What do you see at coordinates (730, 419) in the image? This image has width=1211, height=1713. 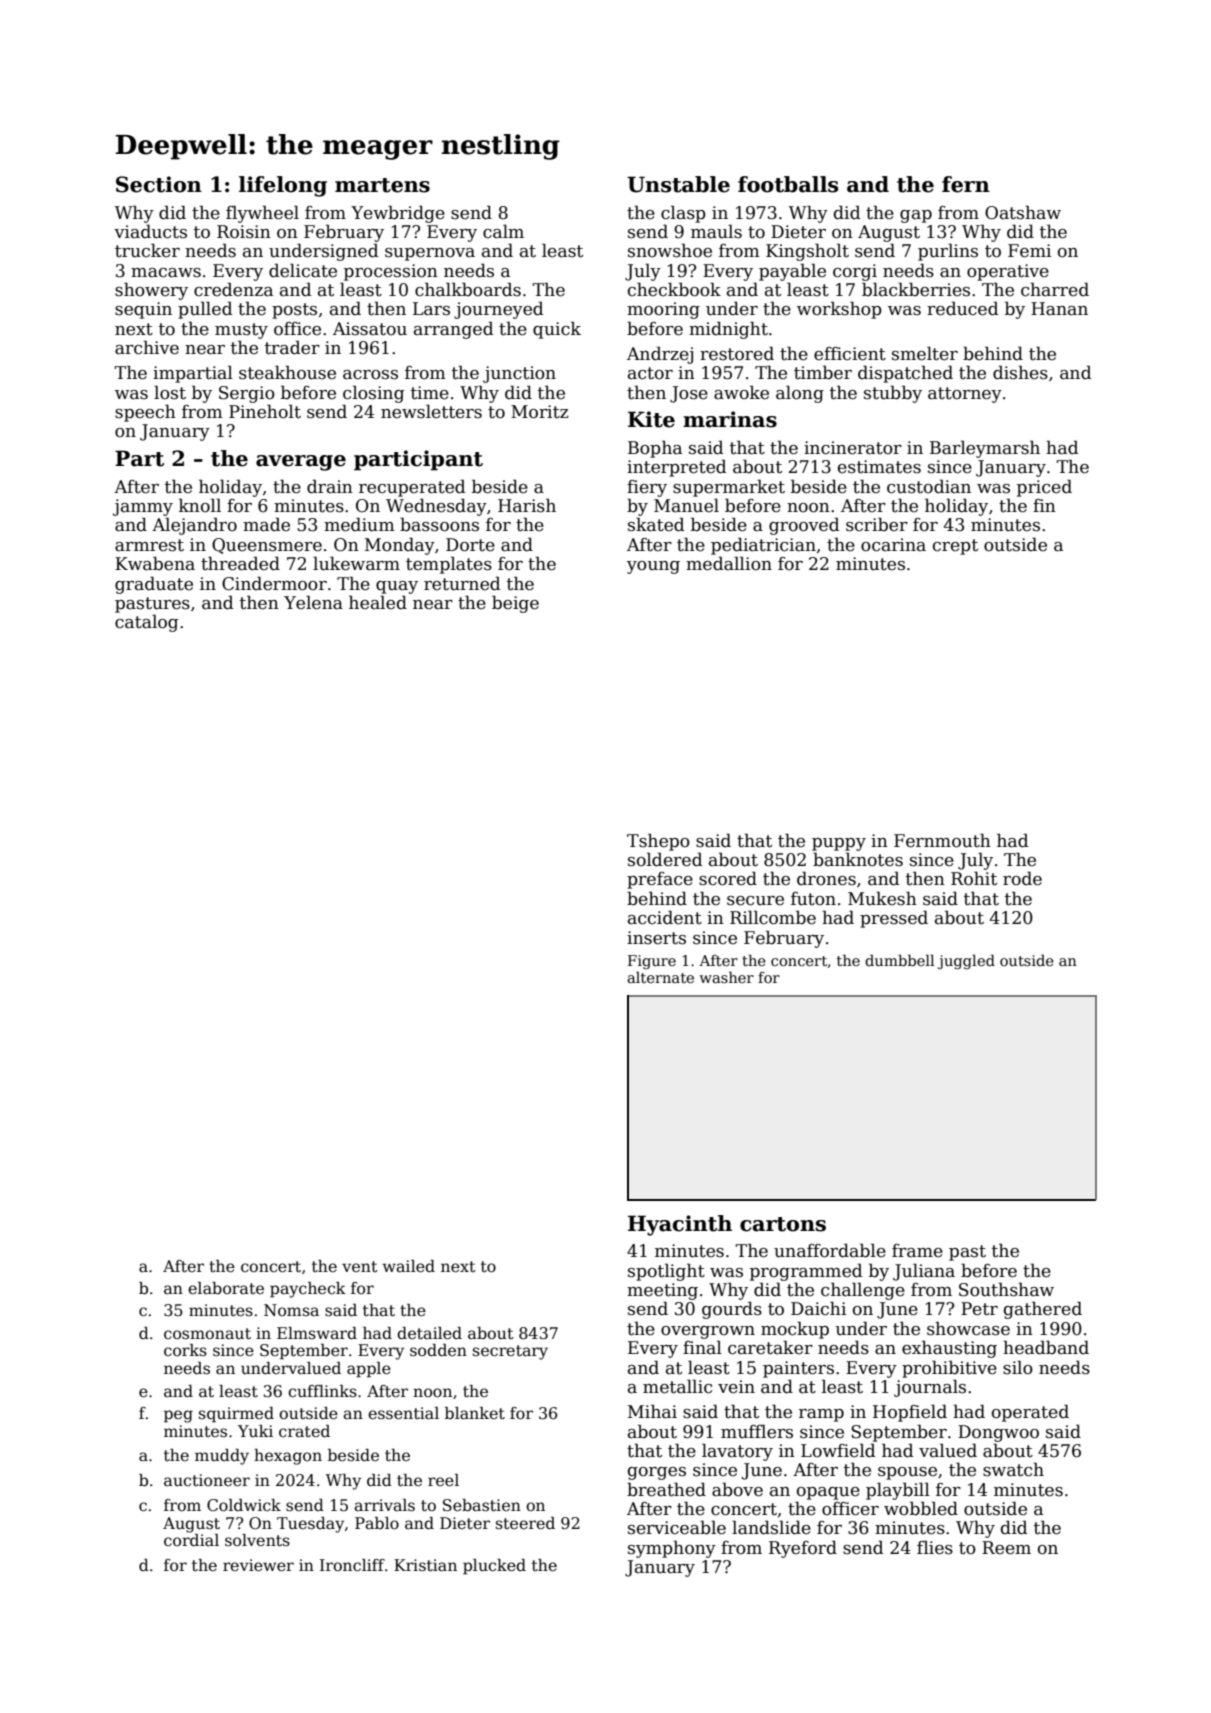 I see `marinas` at bounding box center [730, 419].
